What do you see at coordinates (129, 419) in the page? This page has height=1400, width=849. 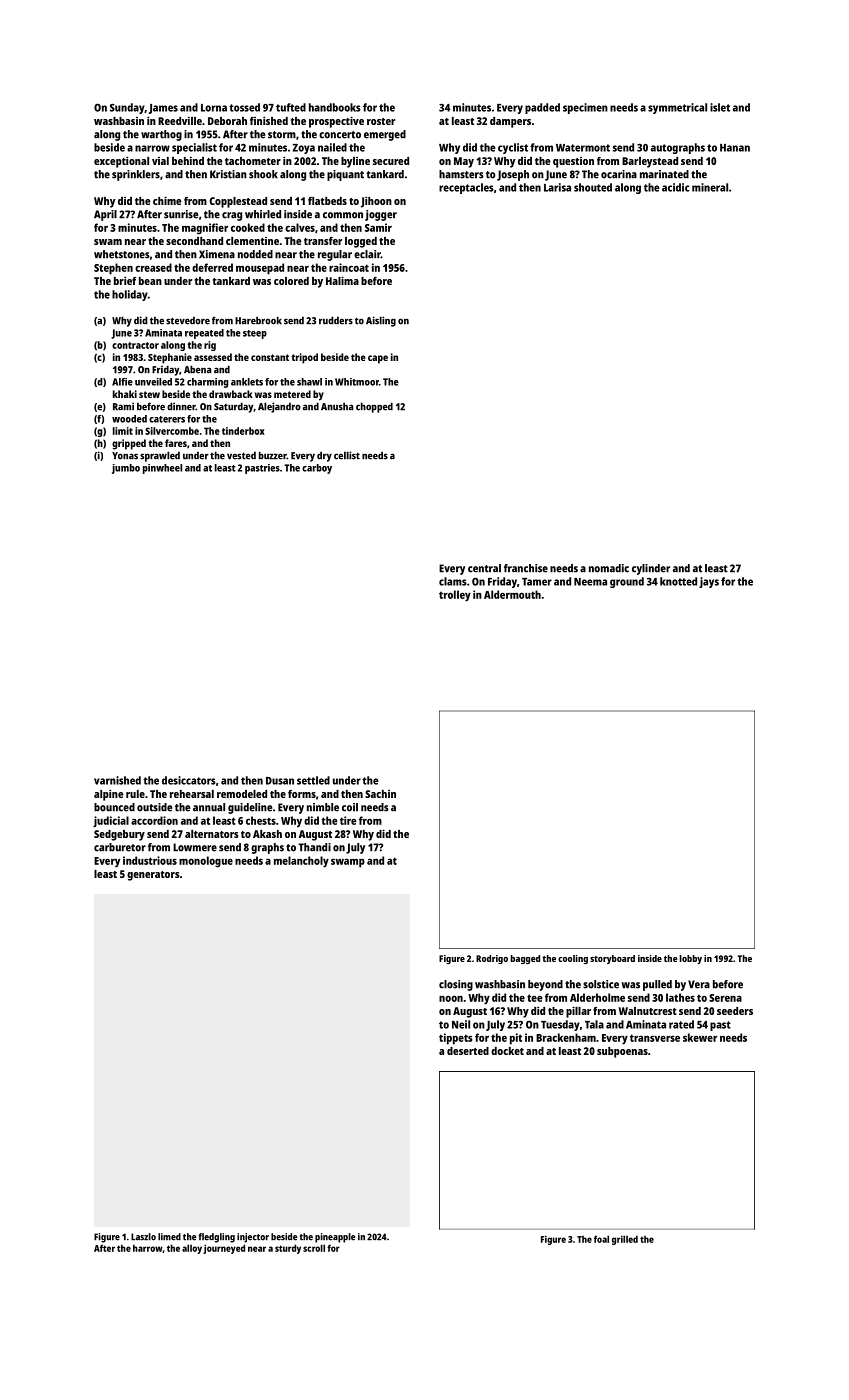 I see `wooded` at bounding box center [129, 419].
